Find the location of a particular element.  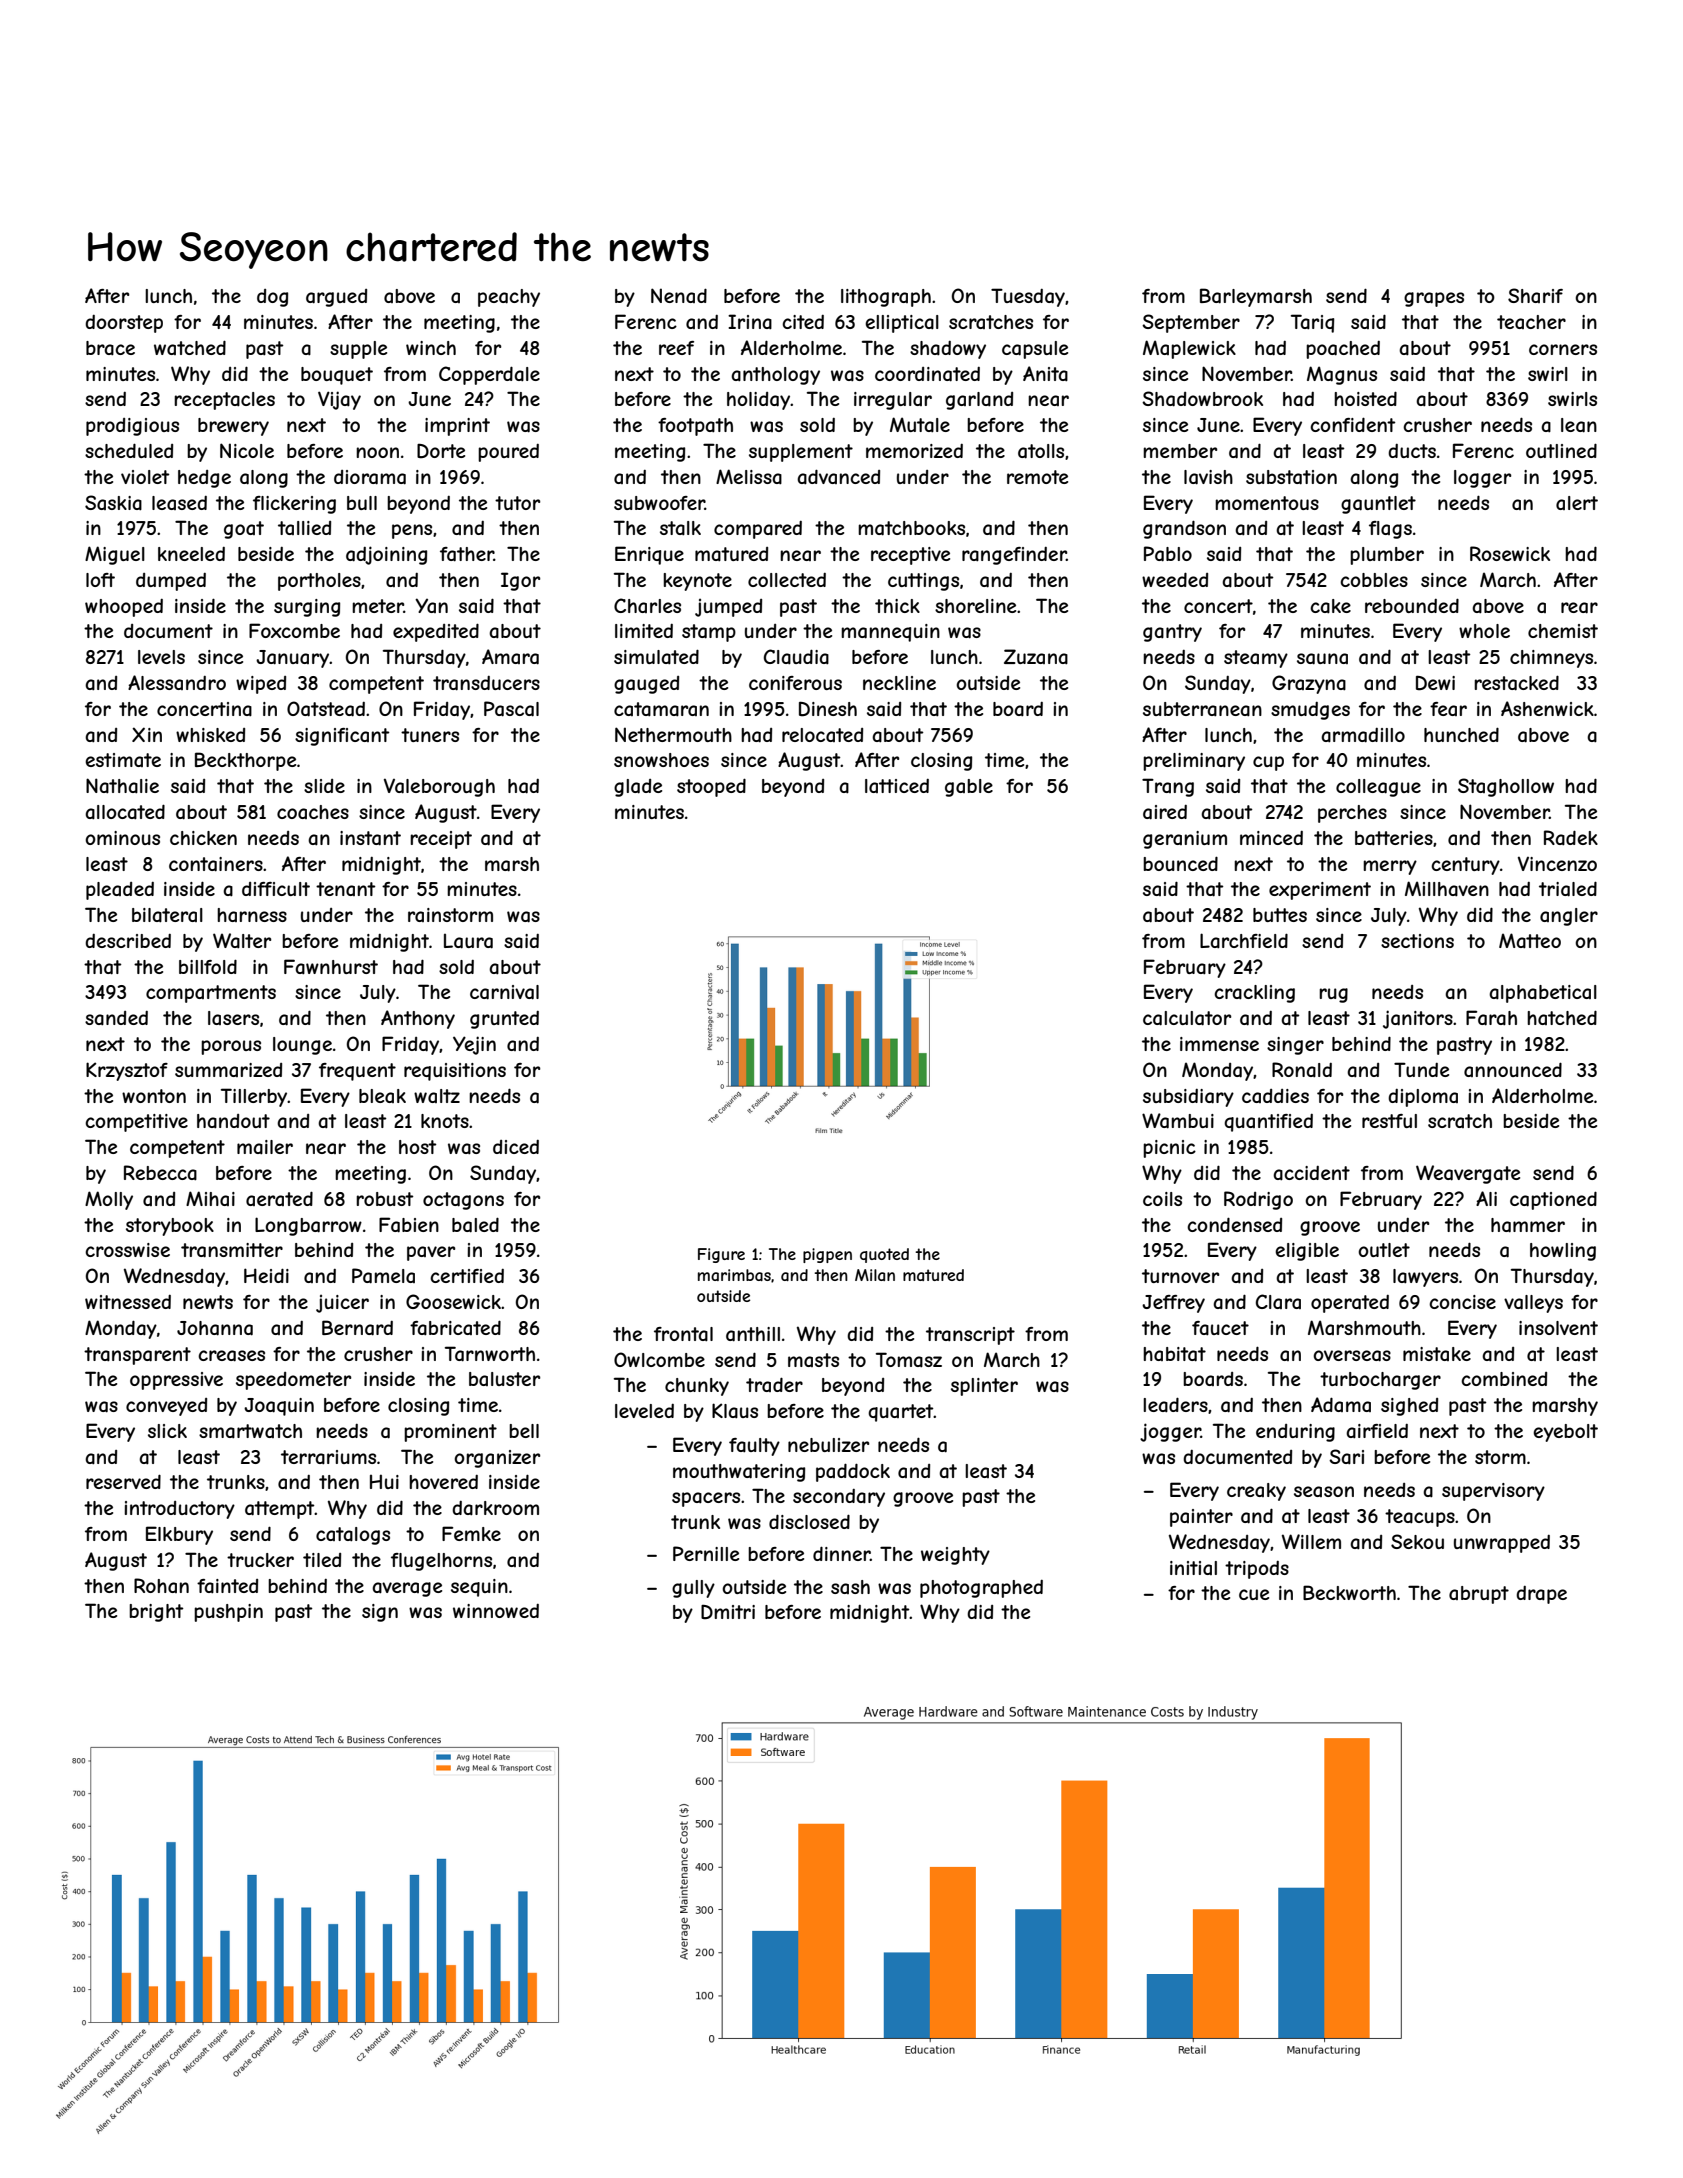

lithograph is located at coordinates (886, 298).
